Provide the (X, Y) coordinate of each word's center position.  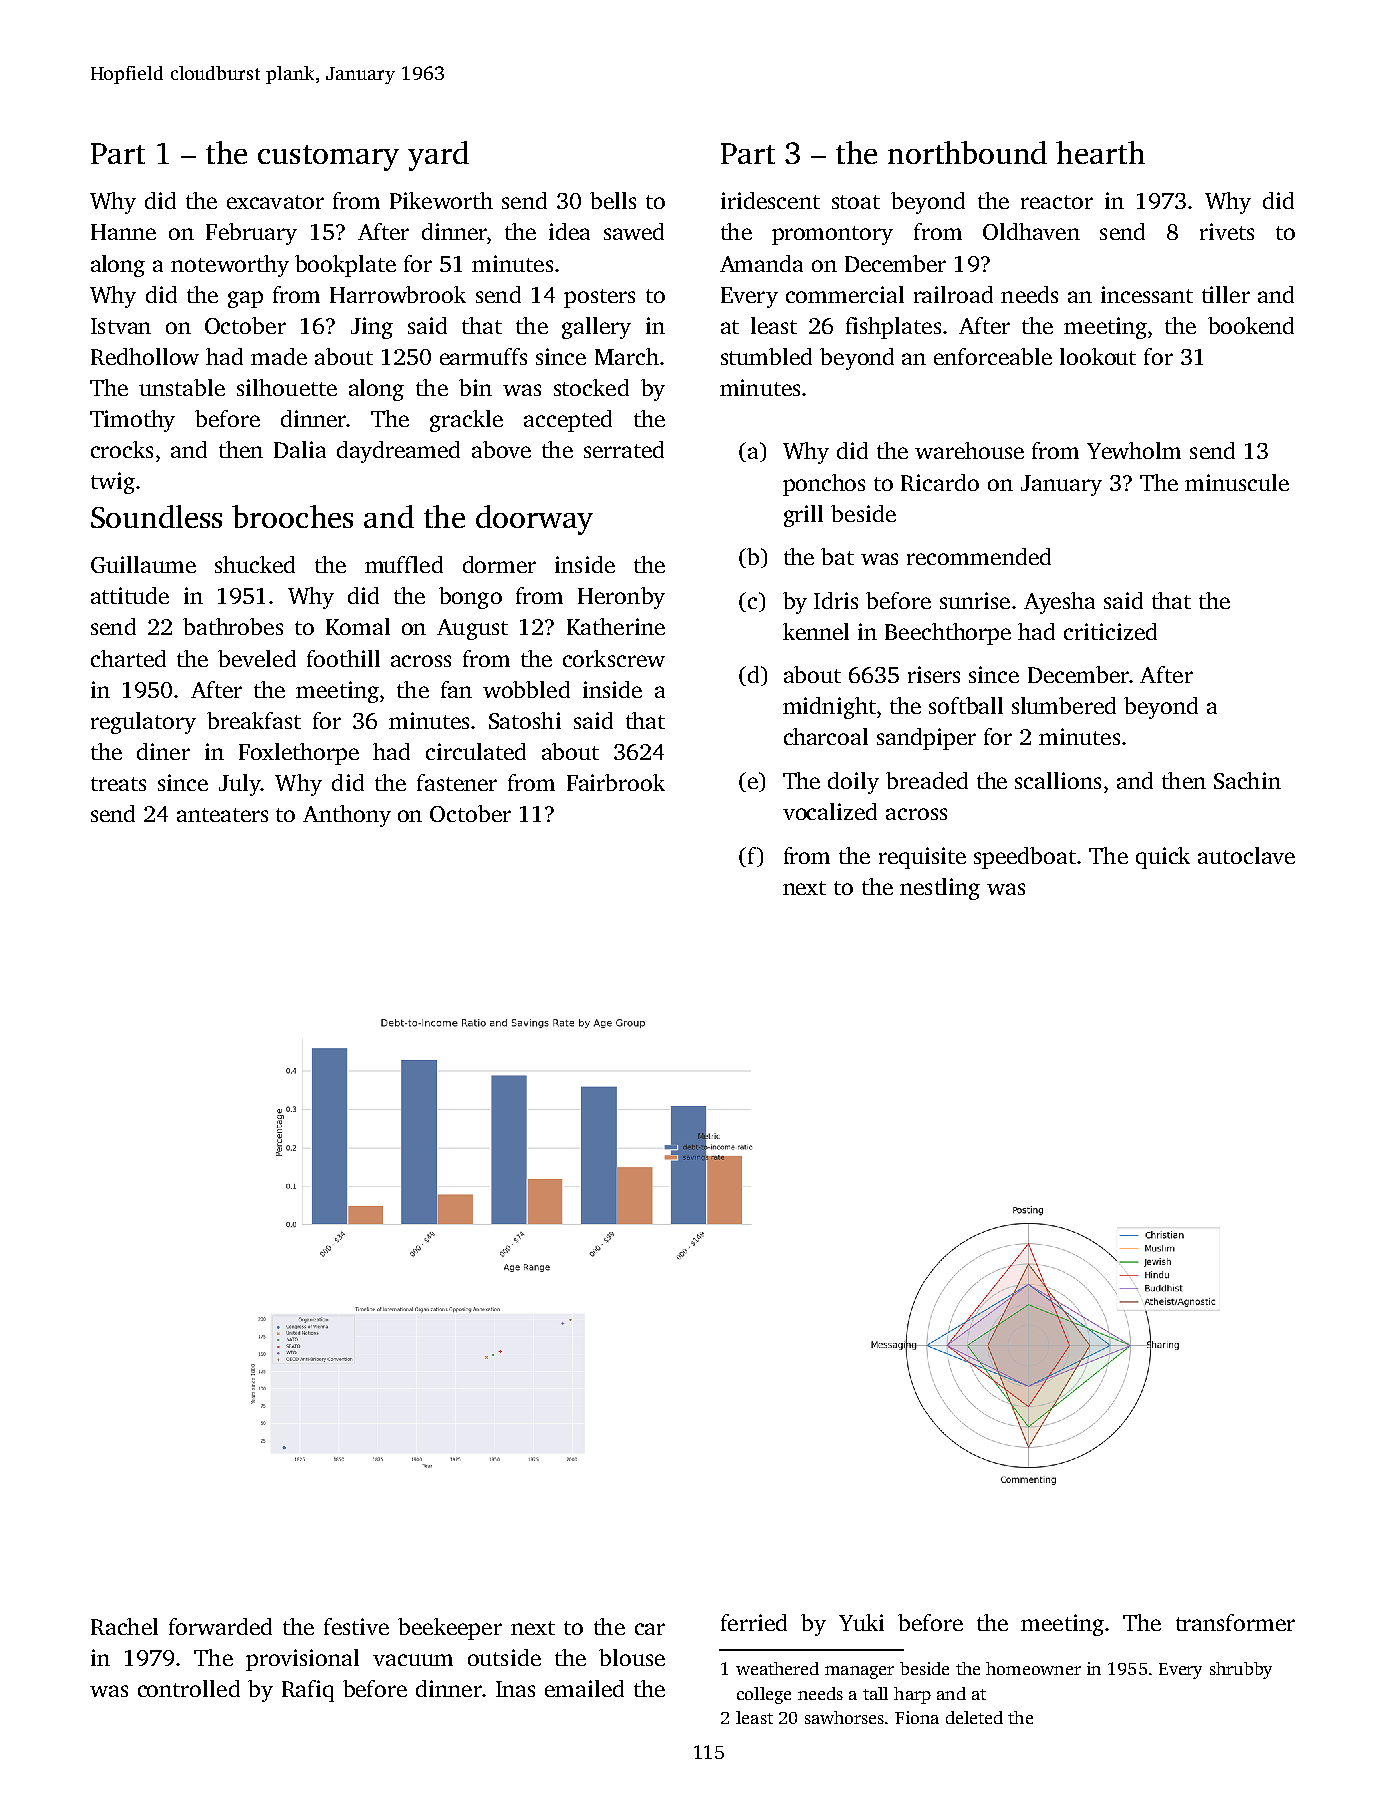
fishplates (893, 328)
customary (328, 158)
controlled (189, 1688)
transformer (1235, 1622)
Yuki (861, 1622)
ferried (754, 1622)
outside (504, 1657)
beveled (257, 658)
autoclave (1246, 855)
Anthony (347, 816)
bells (613, 200)
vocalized (830, 811)
